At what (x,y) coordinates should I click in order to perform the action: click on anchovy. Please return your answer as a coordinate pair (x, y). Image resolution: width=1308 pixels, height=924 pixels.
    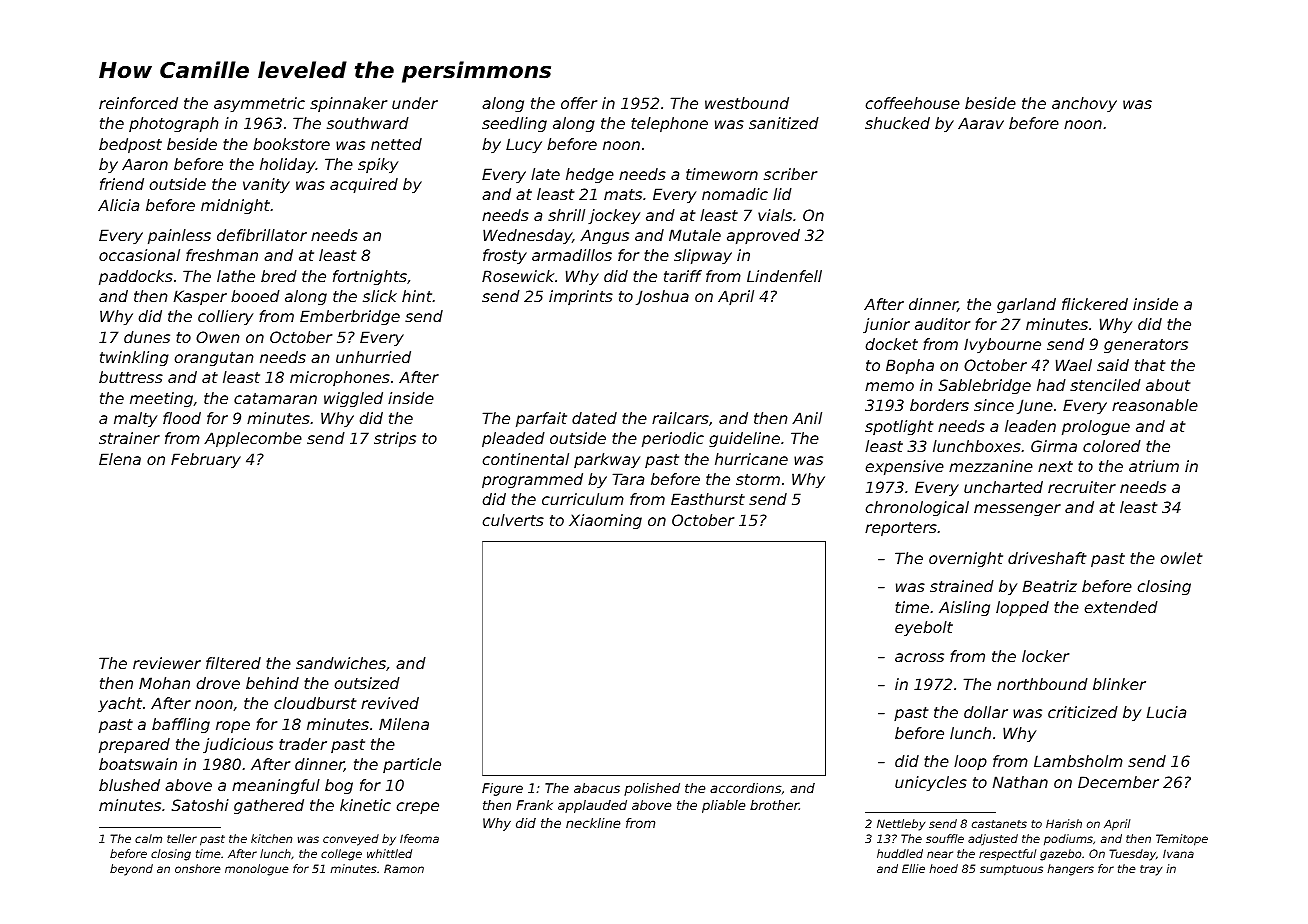
    Looking at the image, I should click on (1084, 104).
